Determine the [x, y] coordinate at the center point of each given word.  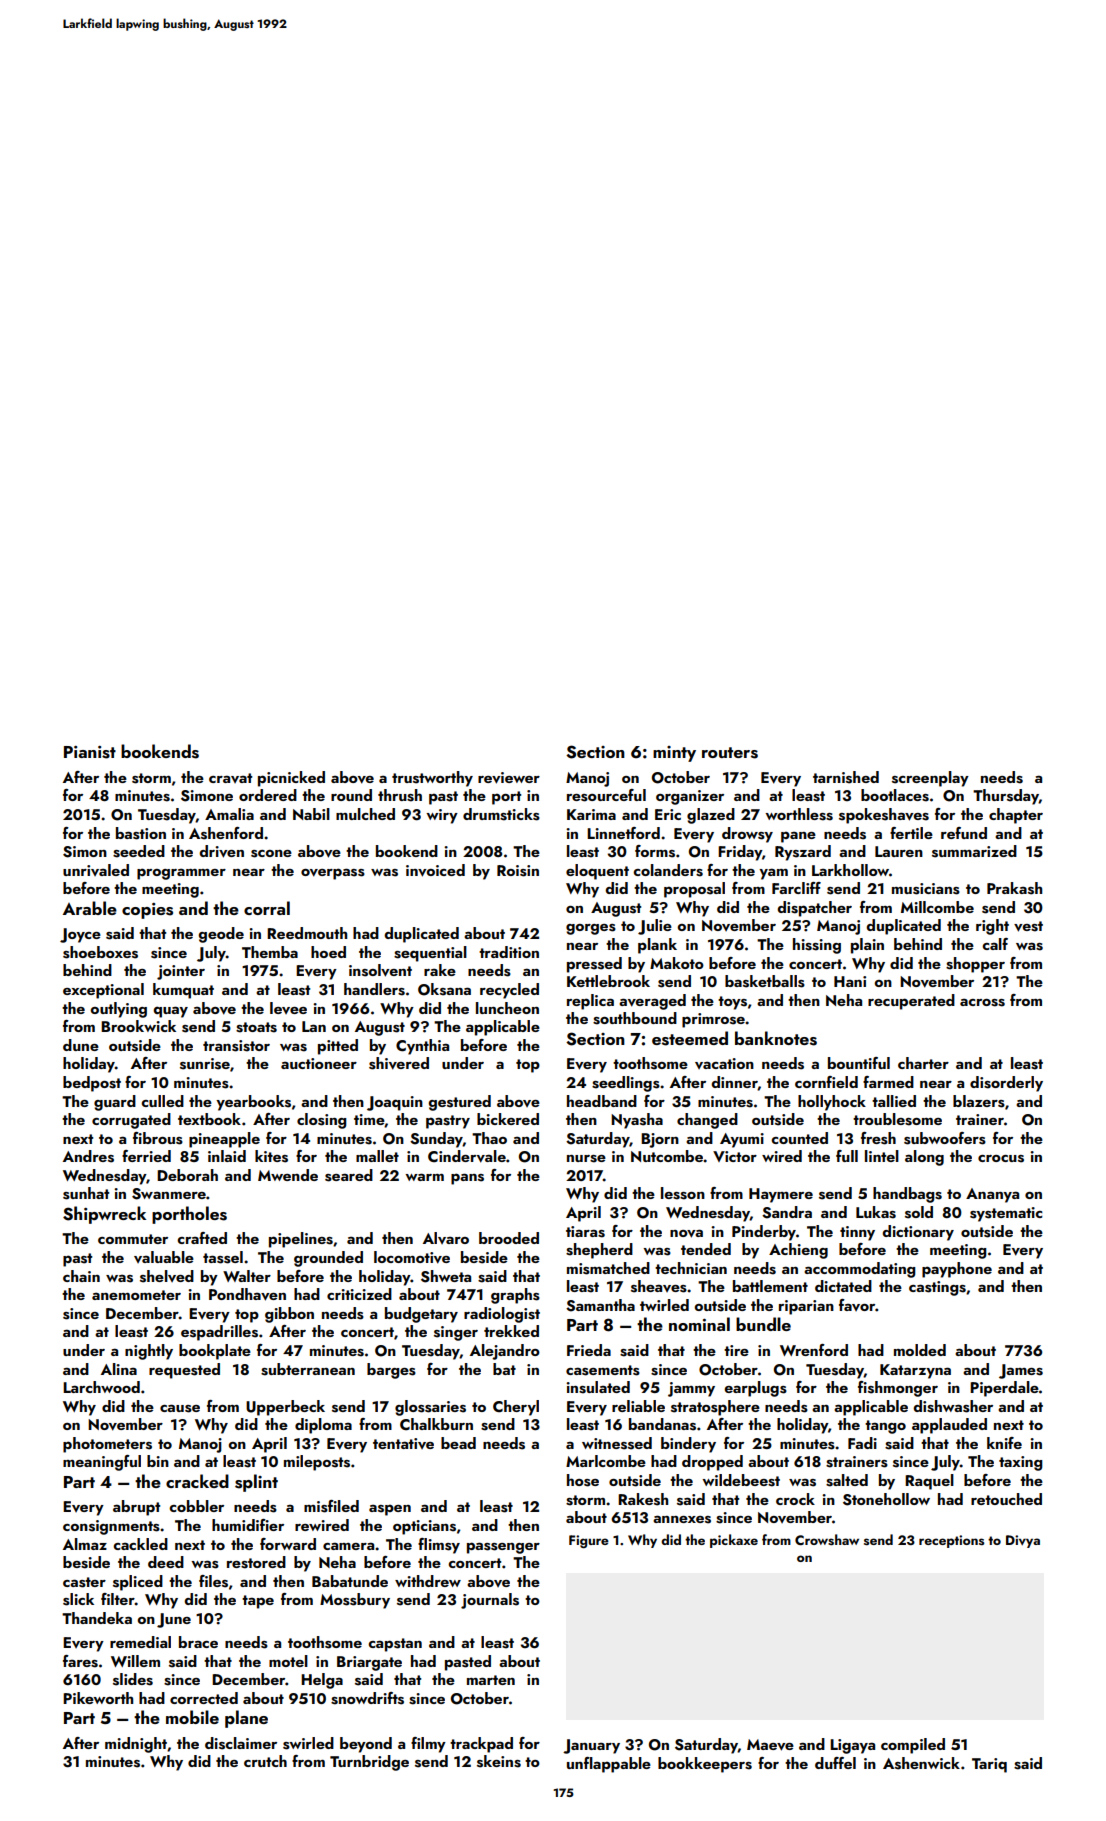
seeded [139, 851]
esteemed [690, 1038]
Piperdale [1004, 1389]
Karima [591, 814]
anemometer [136, 1295]
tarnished [846, 777]
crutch [265, 1761]
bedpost [92, 1084]
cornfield [826, 1082]
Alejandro [505, 1352]
